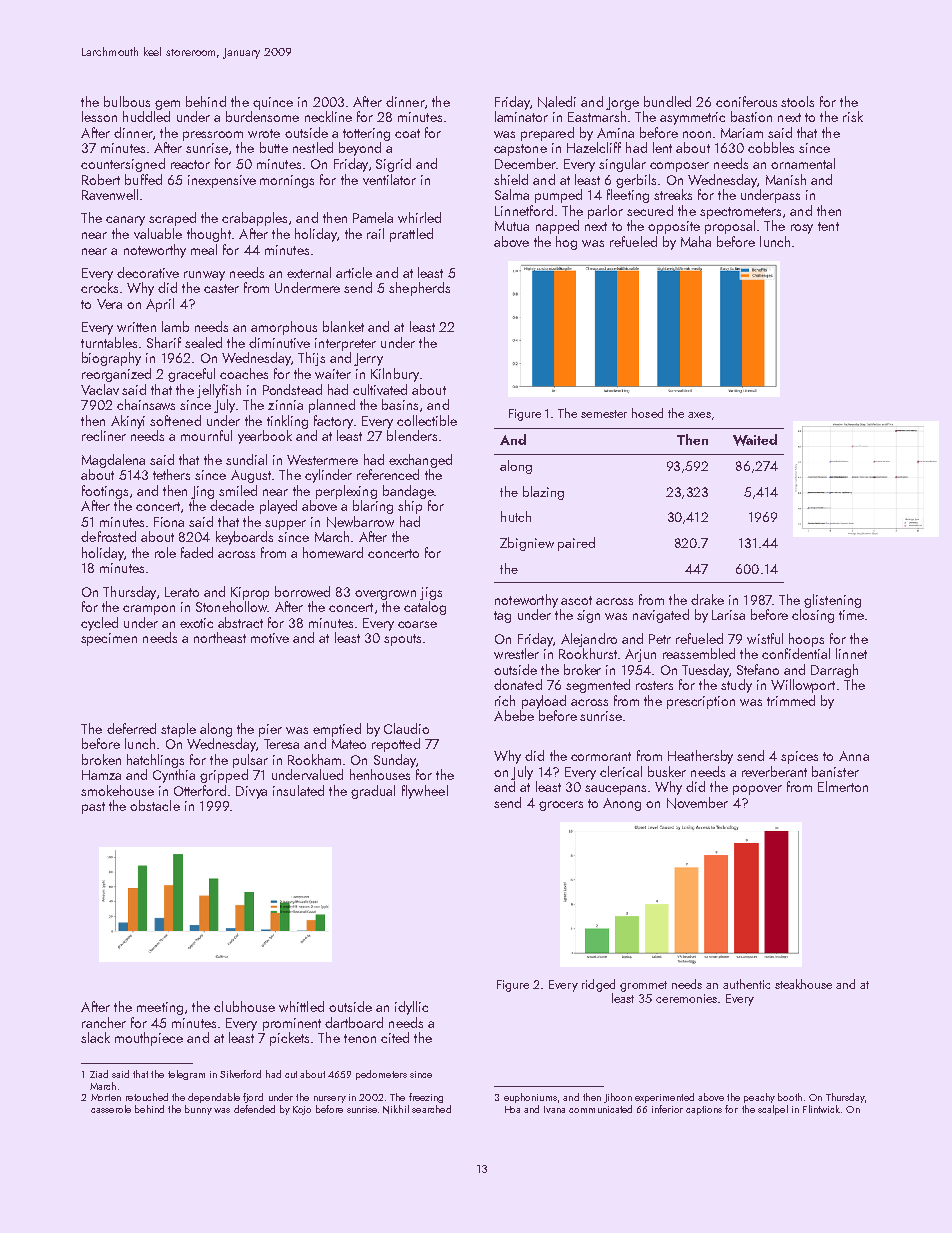 This screenshot has width=952, height=1233. I want to click on specimen, so click(109, 639).
